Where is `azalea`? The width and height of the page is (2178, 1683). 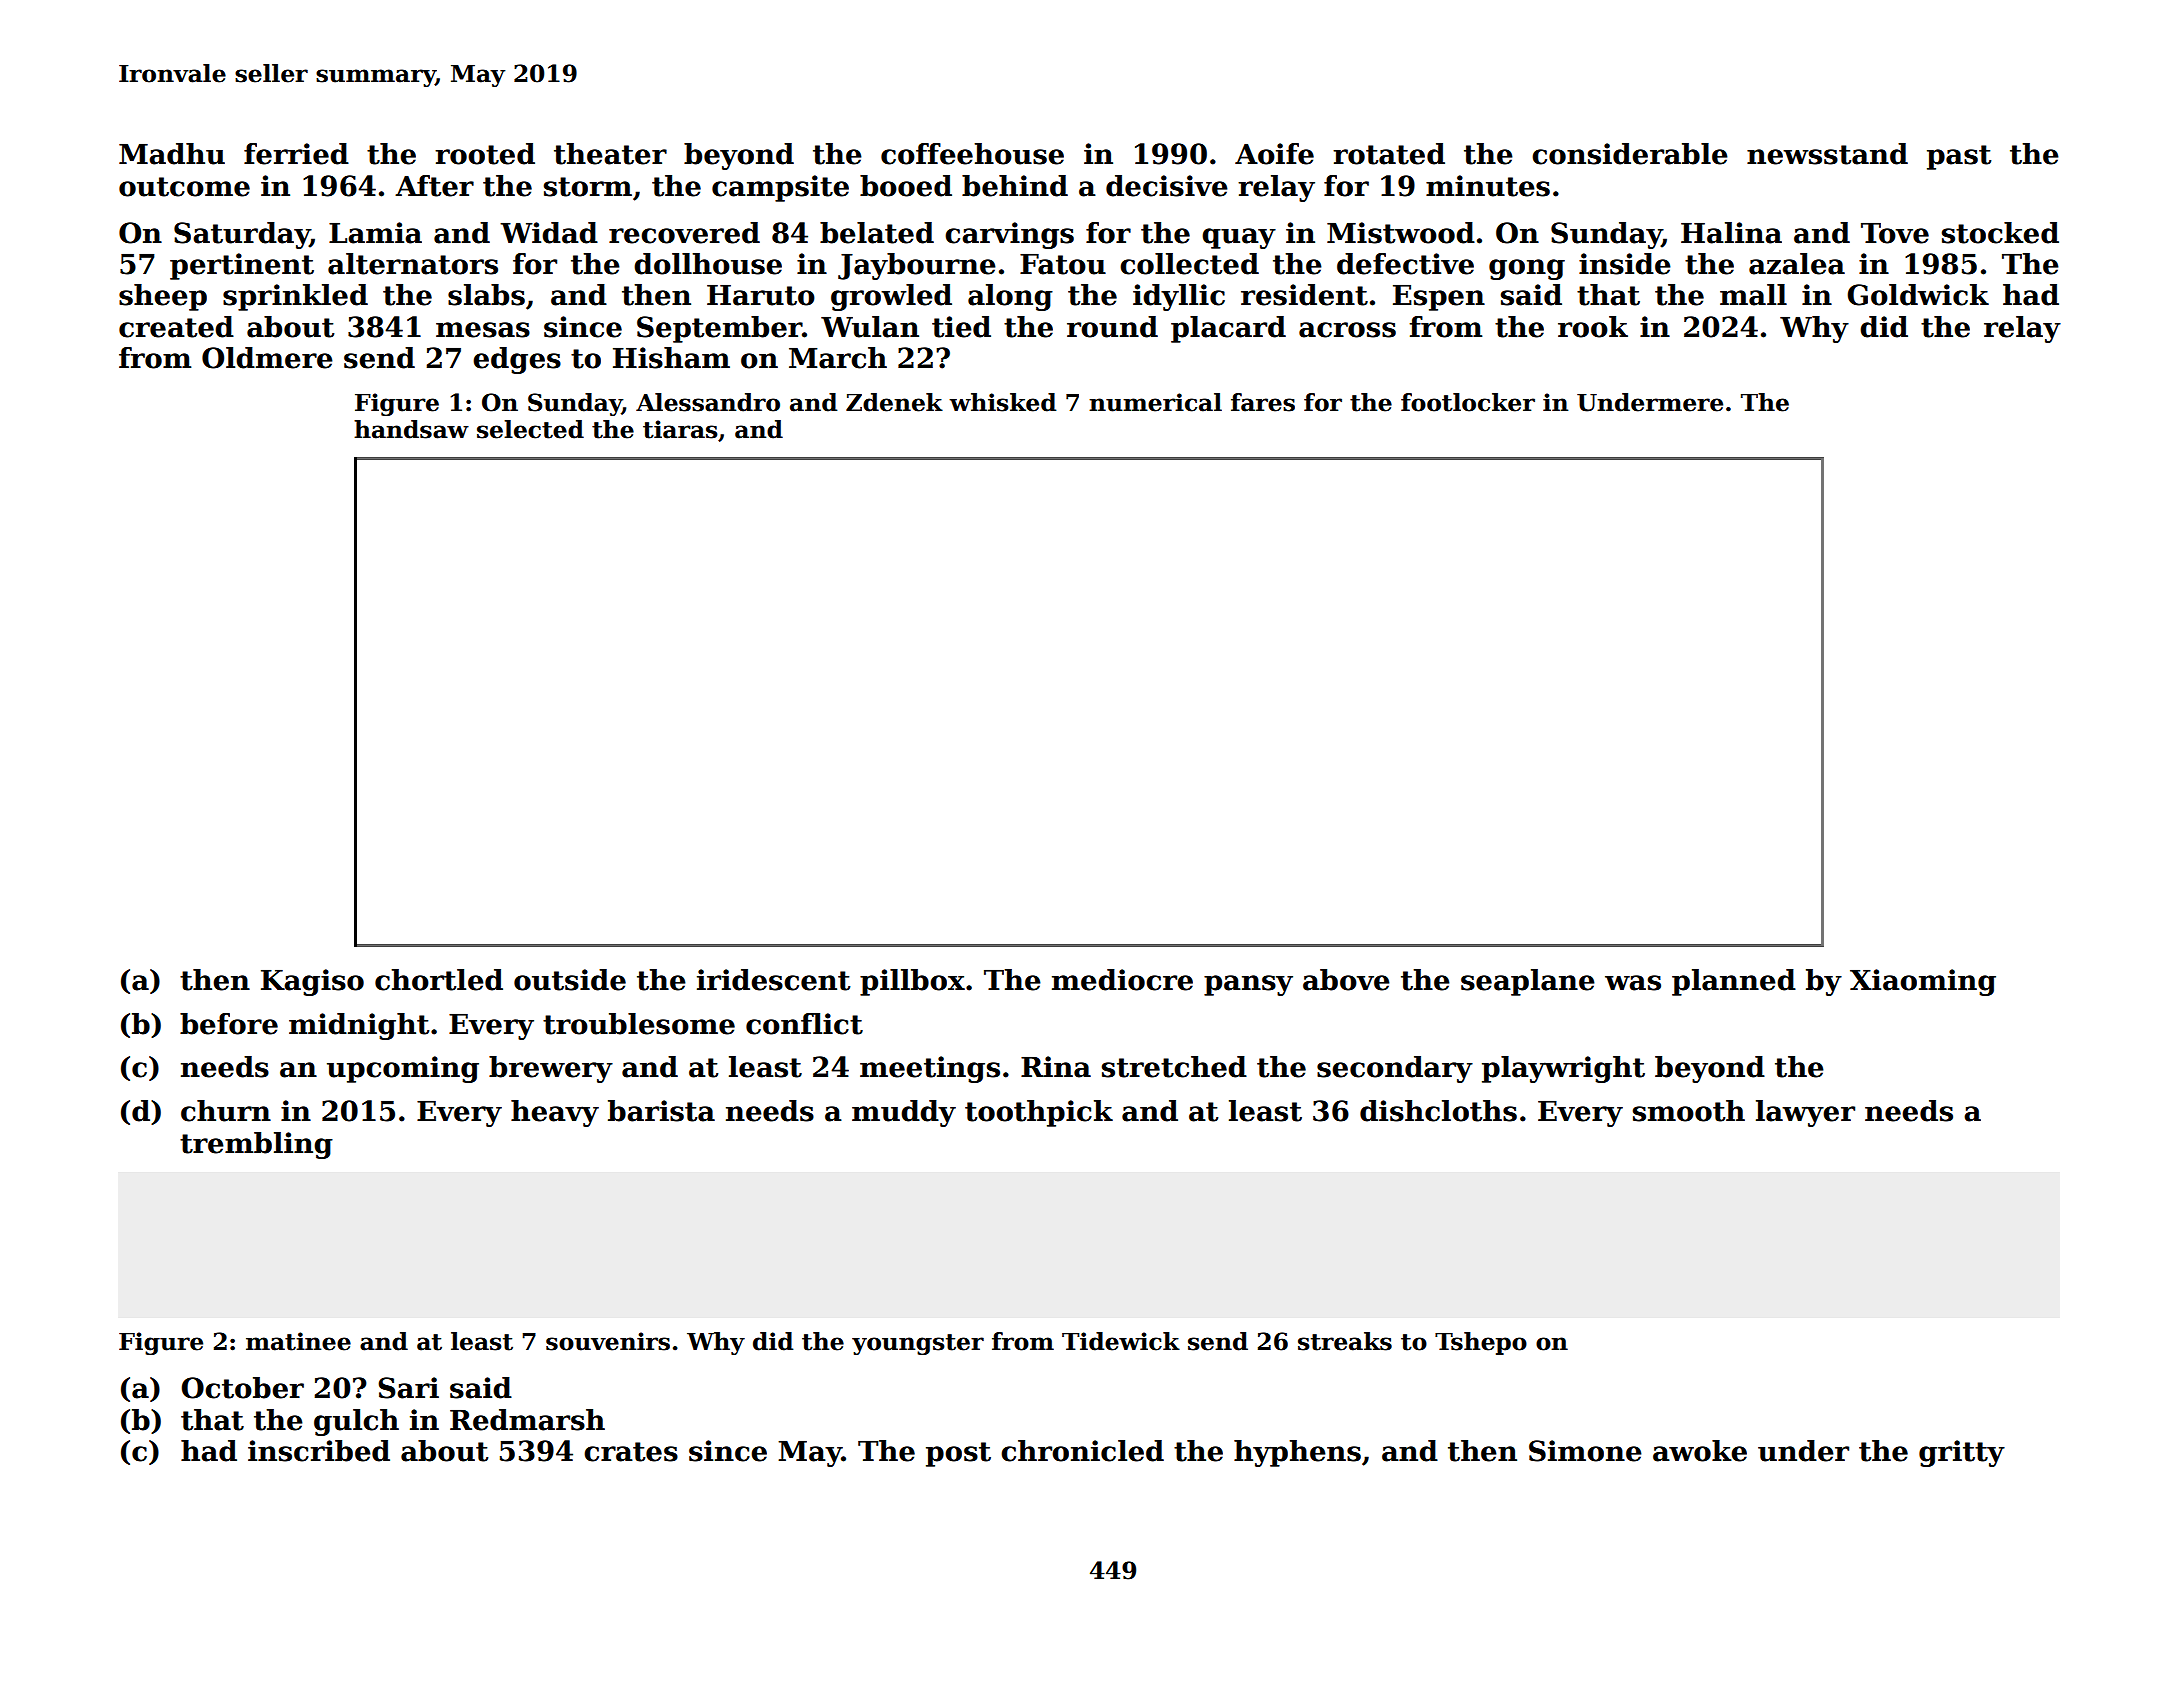 azalea is located at coordinates (1797, 264).
